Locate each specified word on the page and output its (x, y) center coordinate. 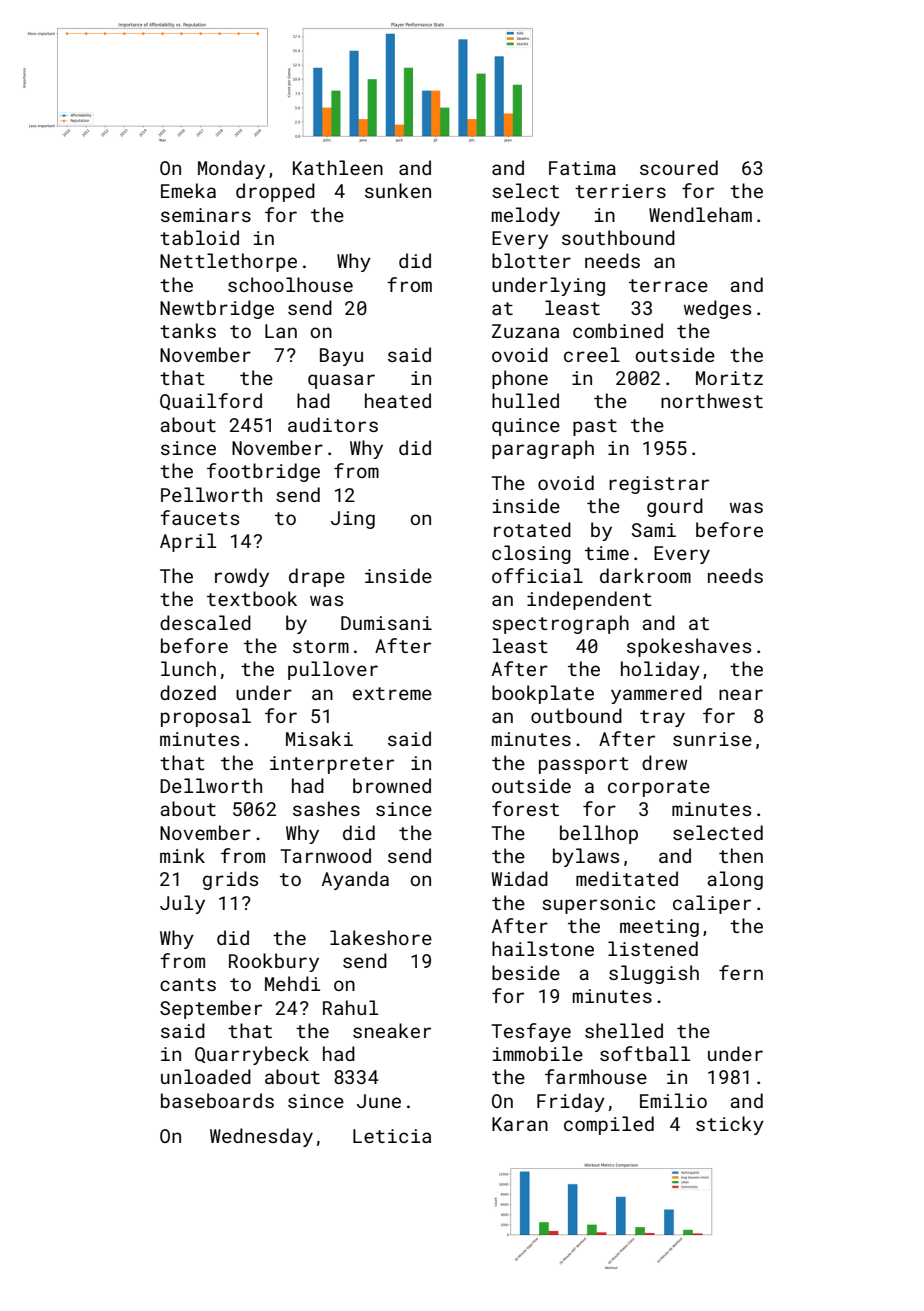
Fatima (582, 168)
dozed (188, 692)
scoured (679, 167)
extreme (392, 693)
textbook (252, 598)
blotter (531, 260)
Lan (281, 331)
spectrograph (560, 624)
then (741, 855)
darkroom (645, 575)
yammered (656, 694)
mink (182, 855)
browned (392, 785)
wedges (717, 309)
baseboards (217, 1100)
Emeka (188, 190)
